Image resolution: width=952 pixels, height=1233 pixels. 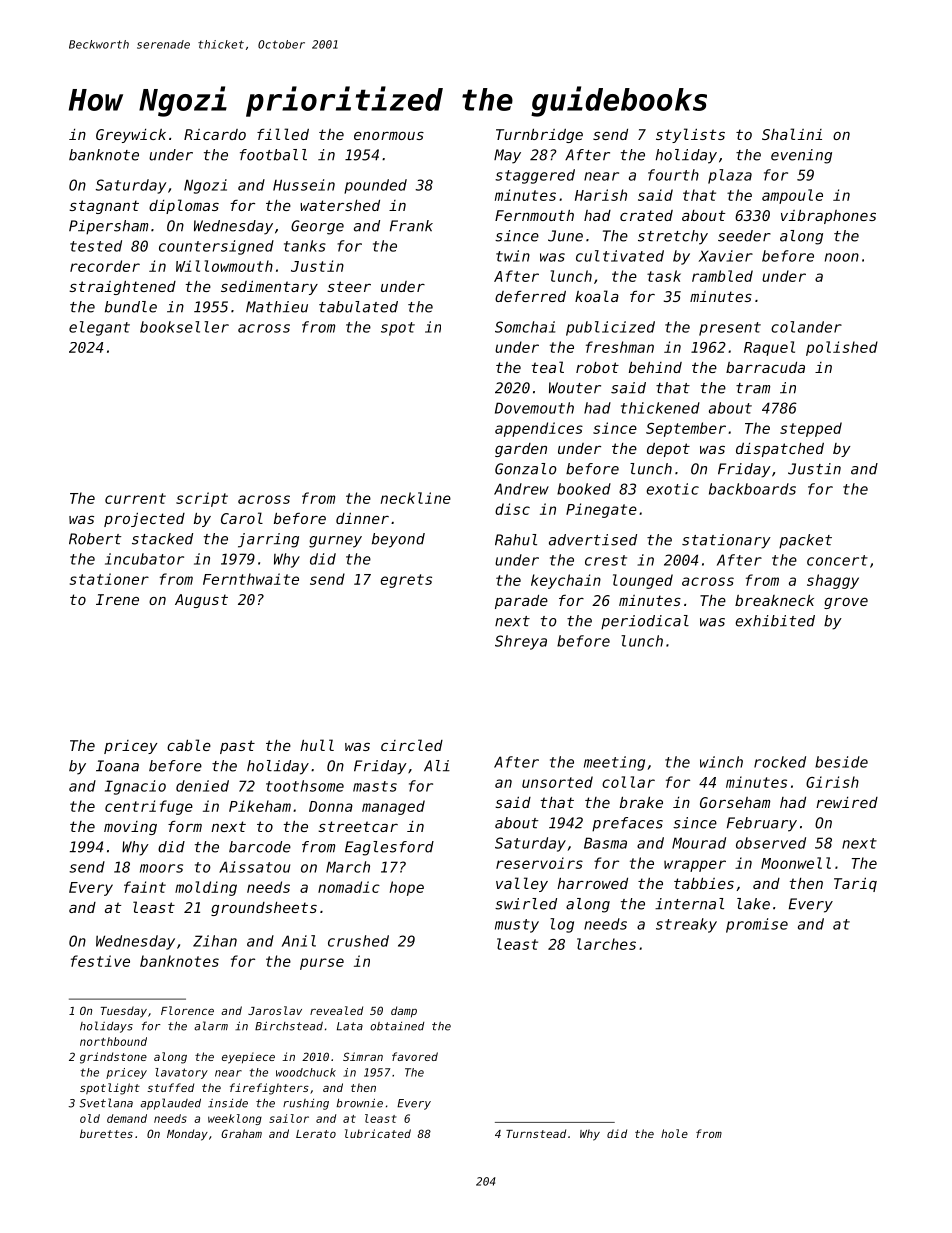 What do you see at coordinates (689, 904) in the screenshot?
I see `internal` at bounding box center [689, 904].
